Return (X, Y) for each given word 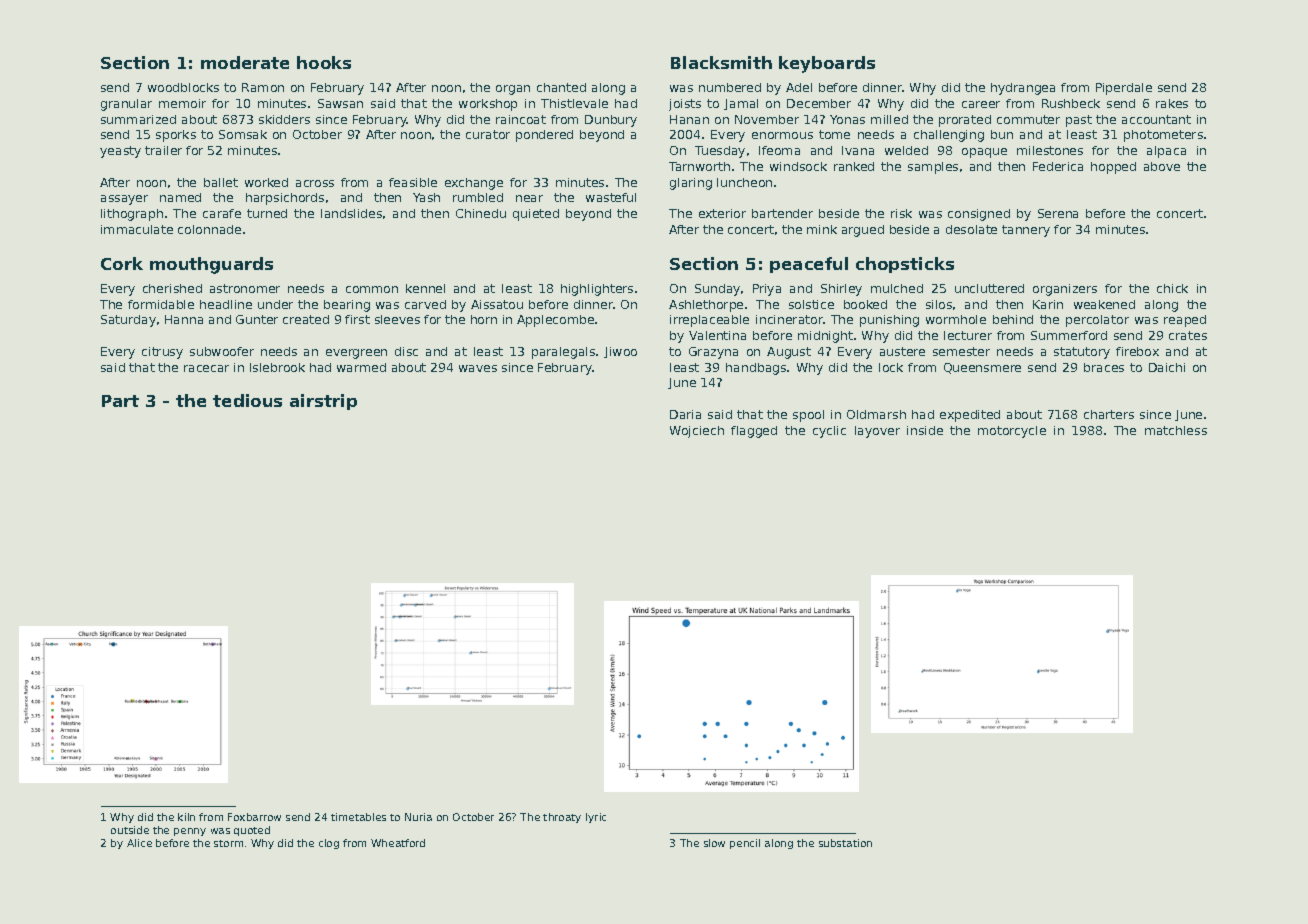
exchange (474, 184)
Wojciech (697, 432)
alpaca (1166, 152)
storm (228, 843)
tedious (247, 400)
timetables (358, 817)
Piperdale (1124, 89)
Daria (685, 414)
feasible (413, 182)
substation (845, 843)
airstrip (323, 402)
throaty (562, 818)
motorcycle (1012, 432)
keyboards (827, 64)
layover (877, 432)
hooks (324, 62)
